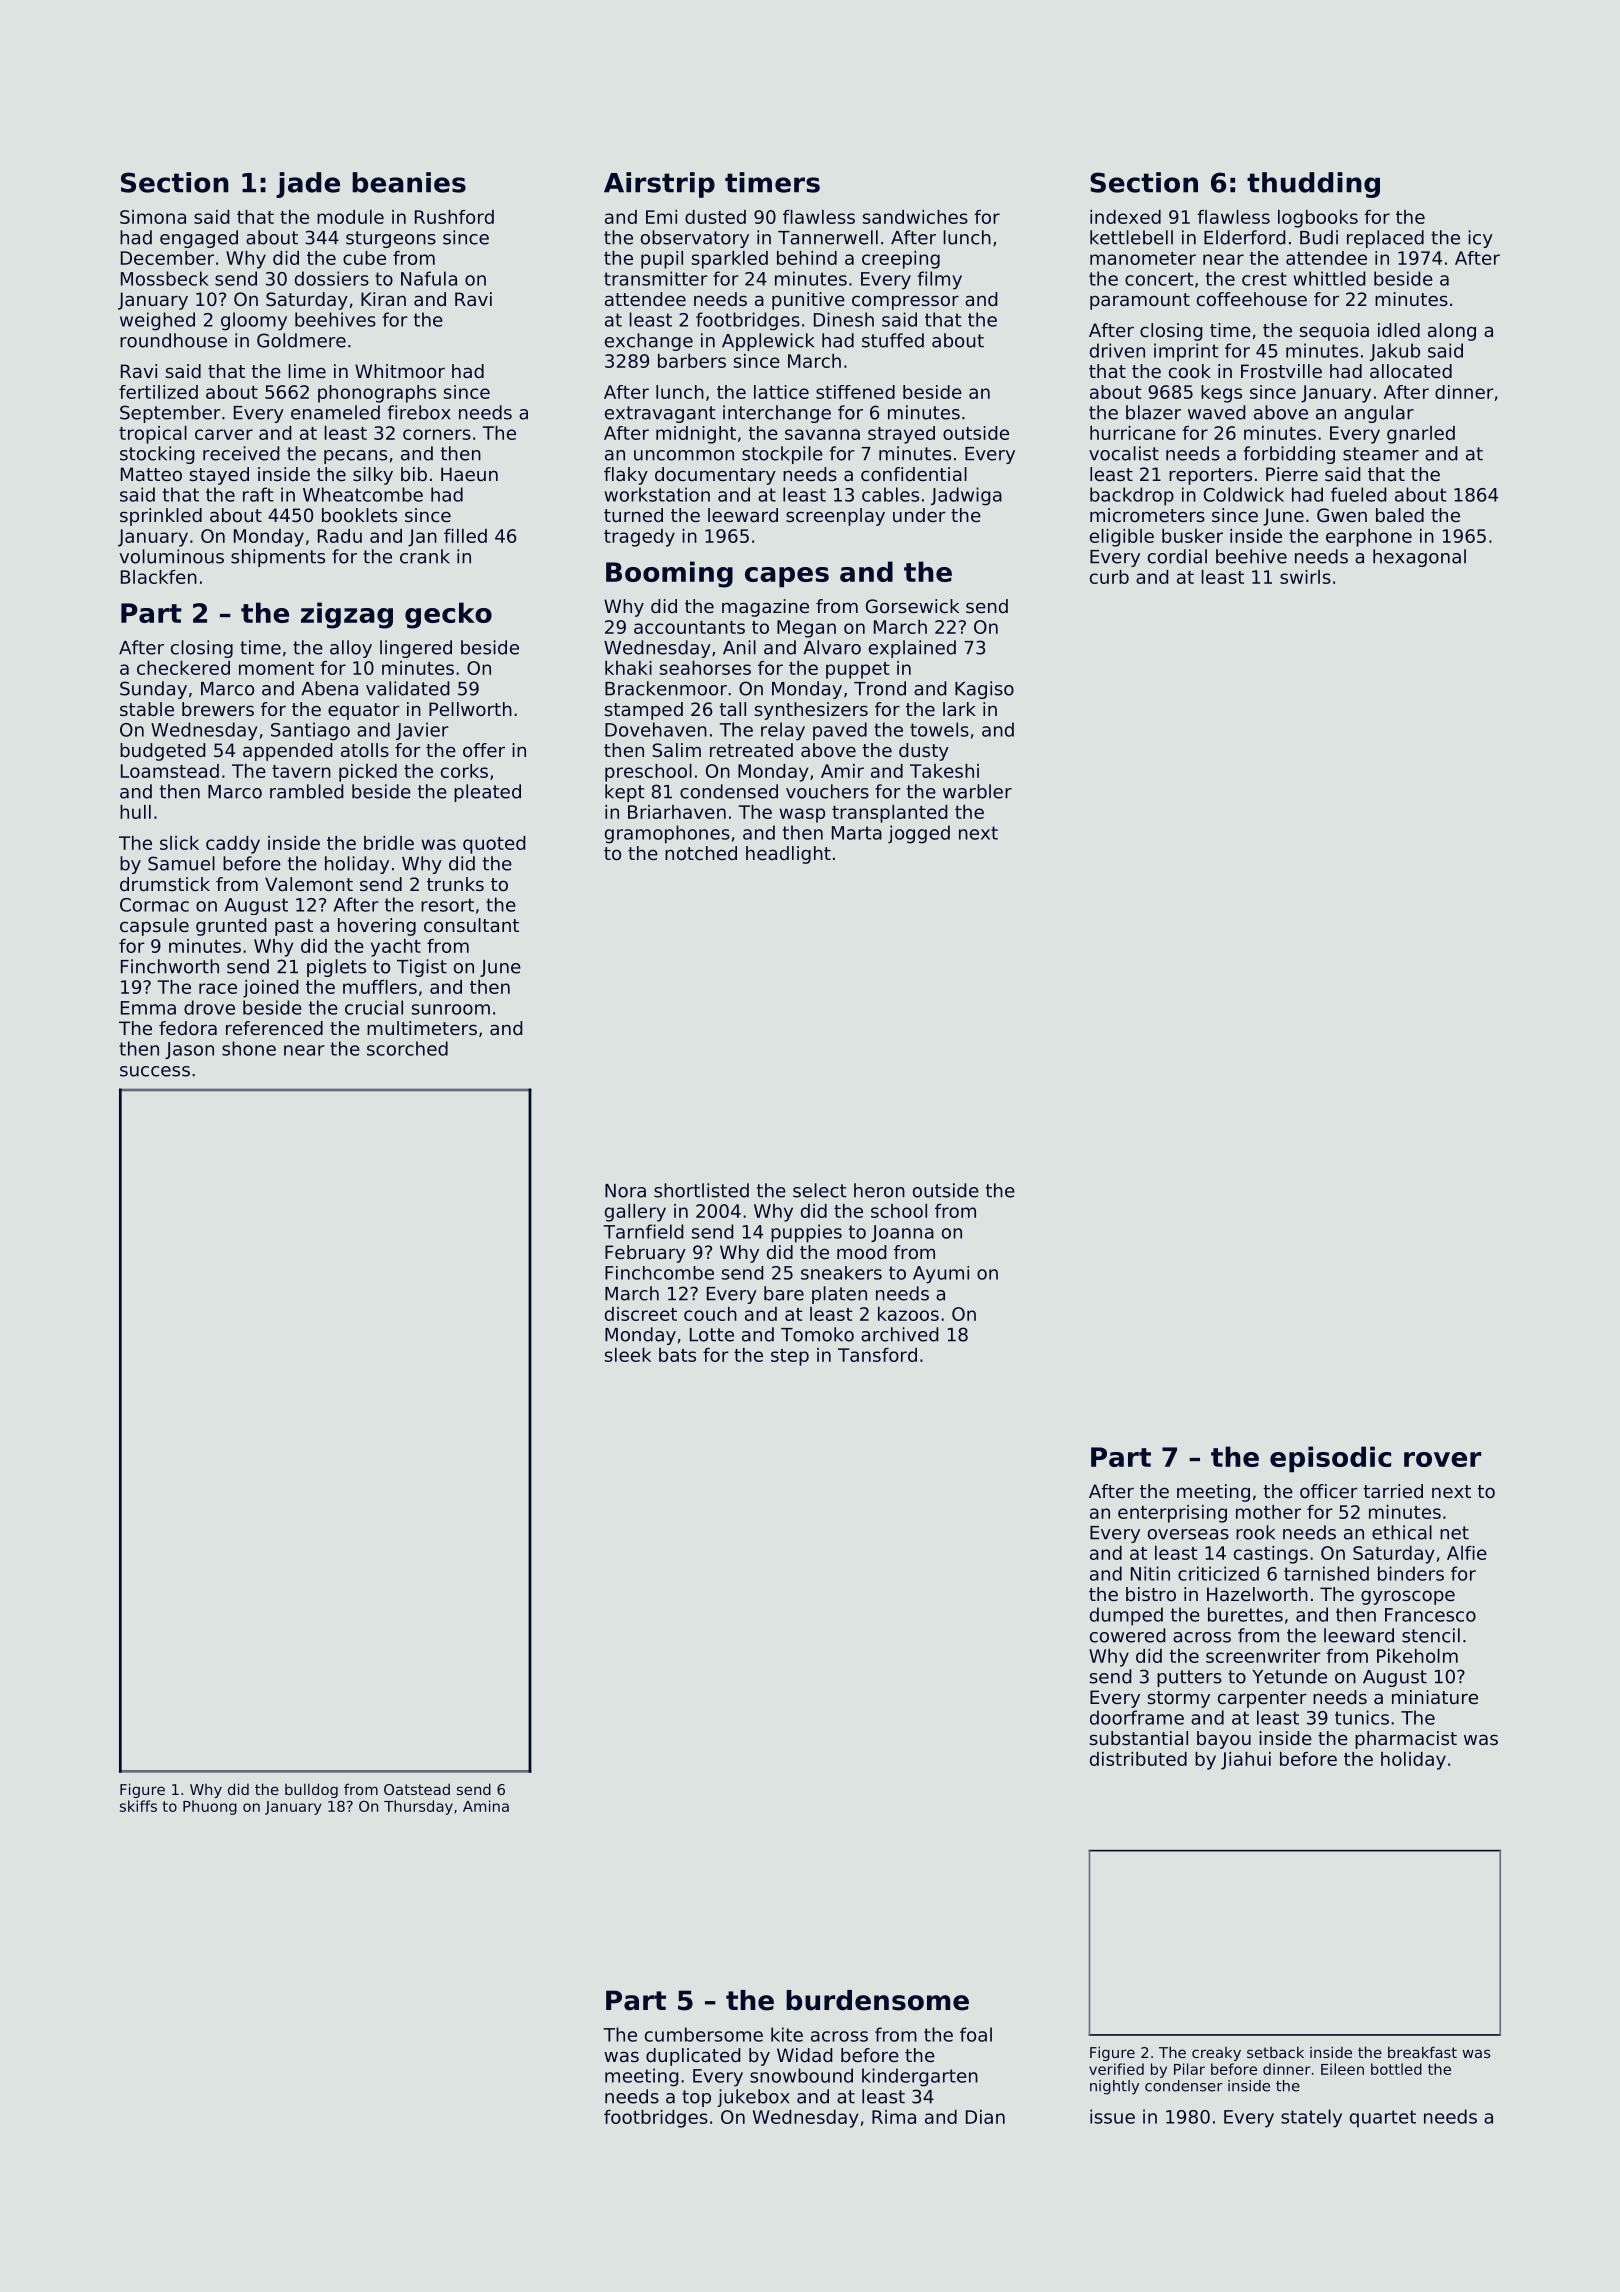 Image resolution: width=1620 pixels, height=2292 pixels. I want to click on retreated, so click(751, 750).
